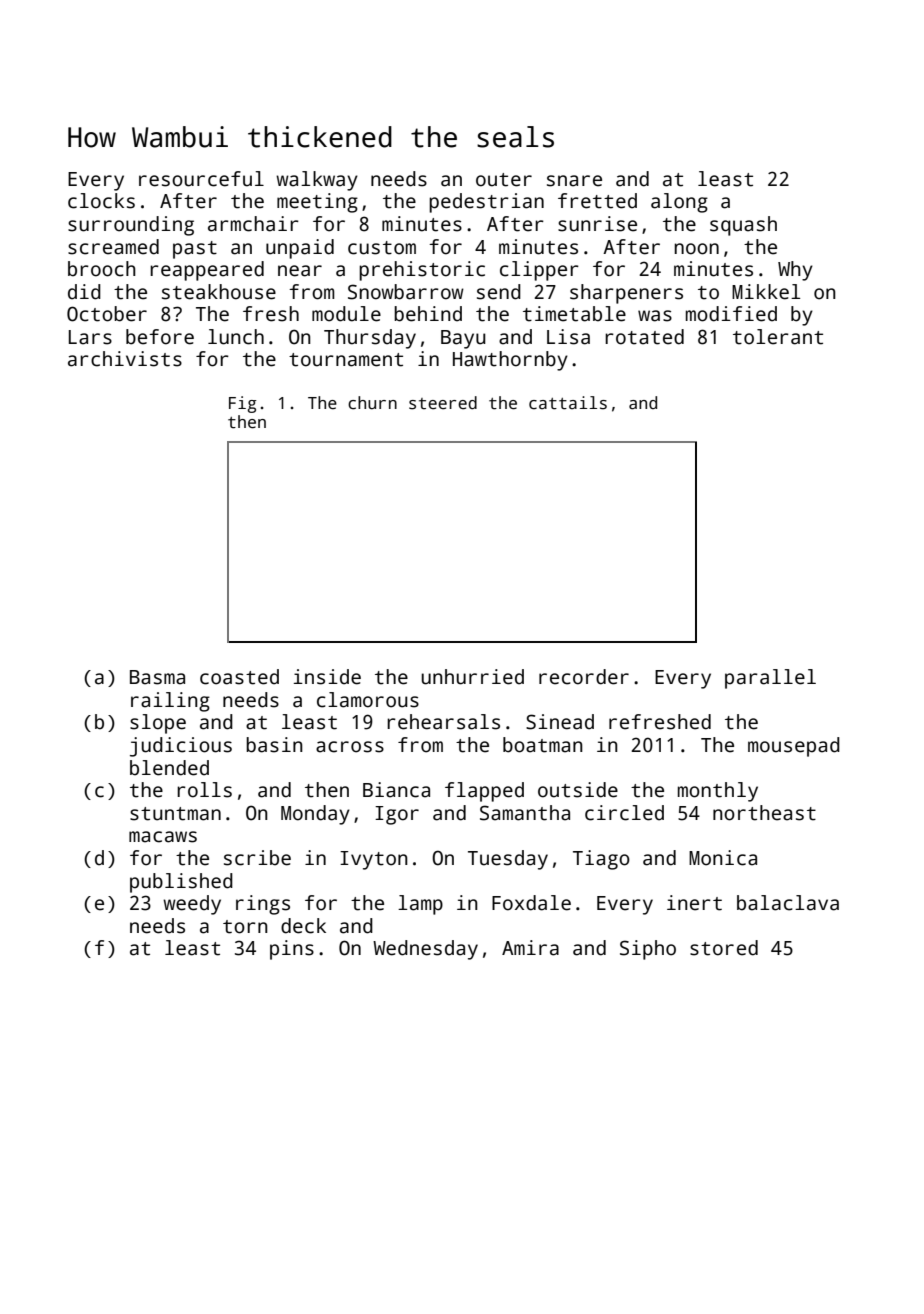 The height and width of the page is (1314, 924). What do you see at coordinates (201, 179) in the page?
I see `resourceful` at bounding box center [201, 179].
